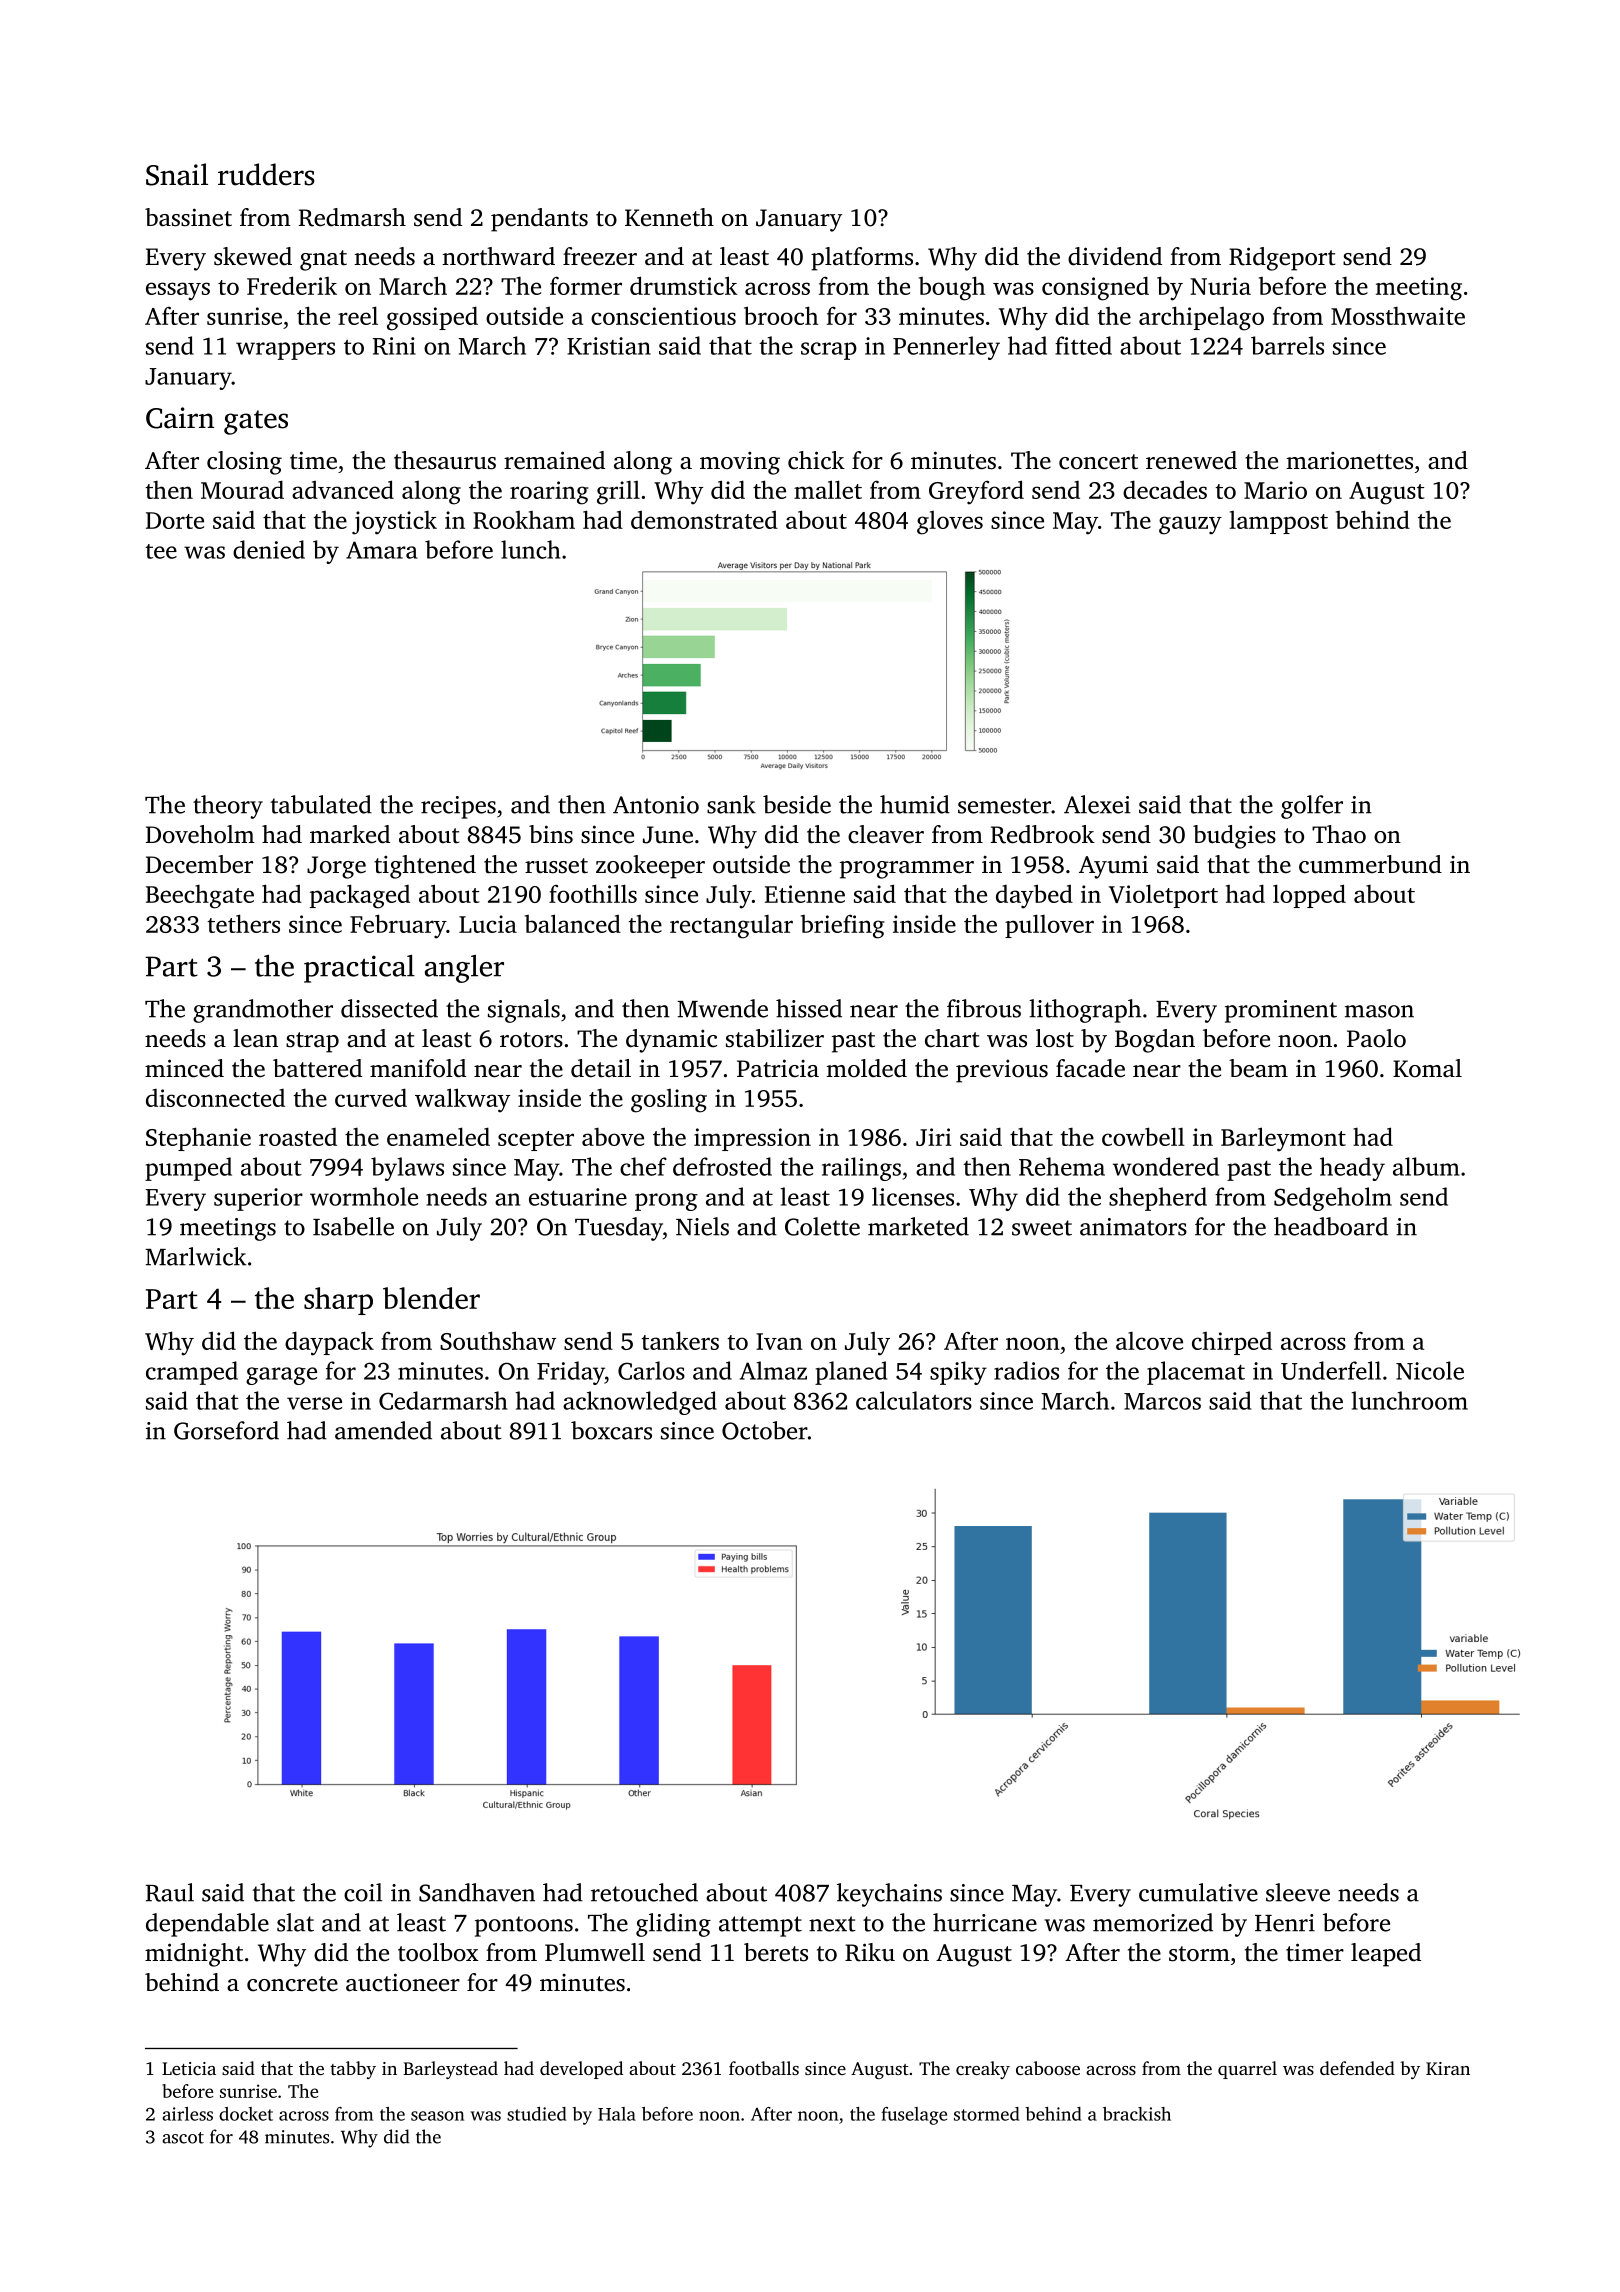 The width and height of the document is (1620, 2292). Describe the element at coordinates (889, 1895) in the document. I see `keychains` at that location.
